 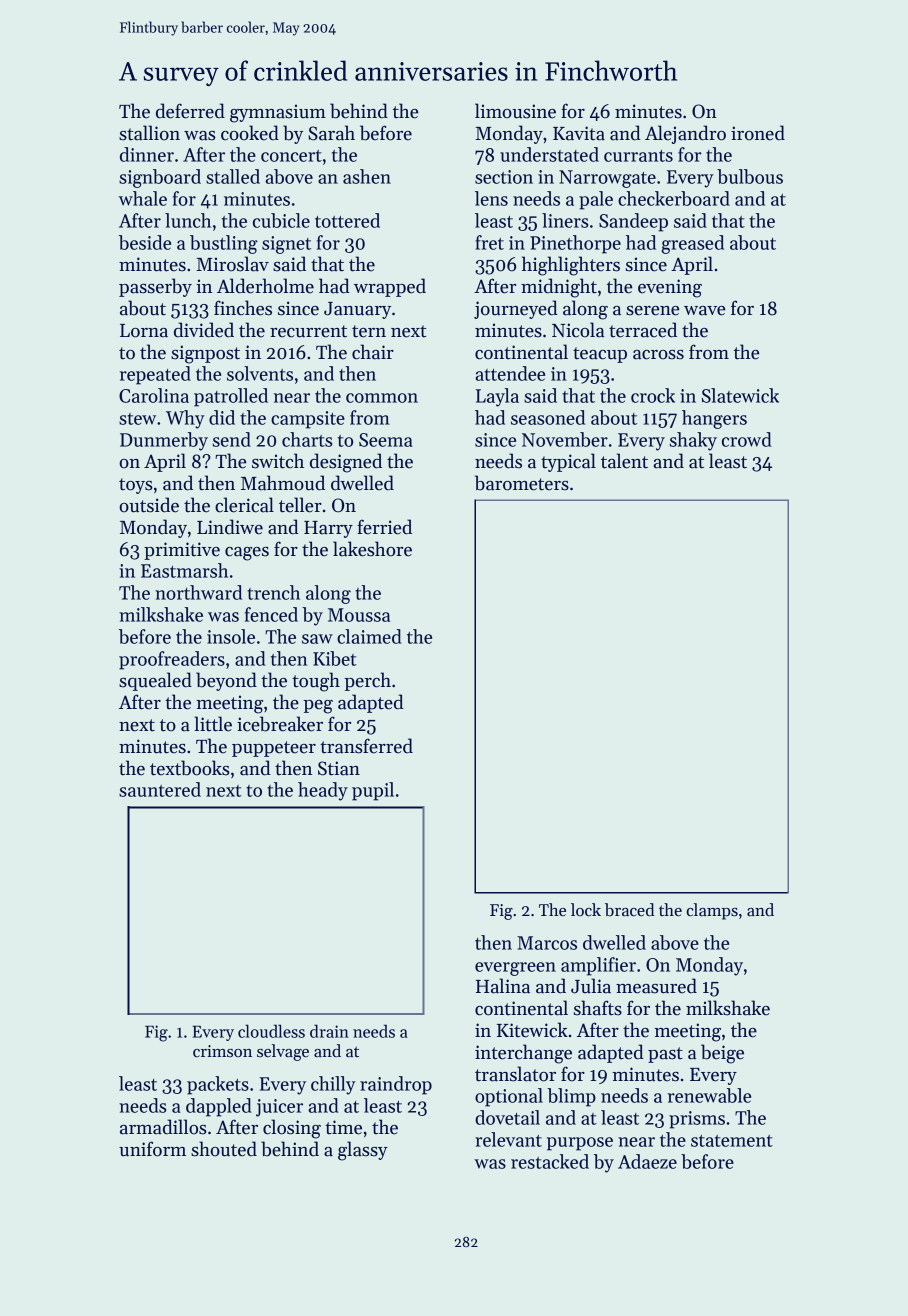 I want to click on dovetail, so click(x=507, y=1117).
